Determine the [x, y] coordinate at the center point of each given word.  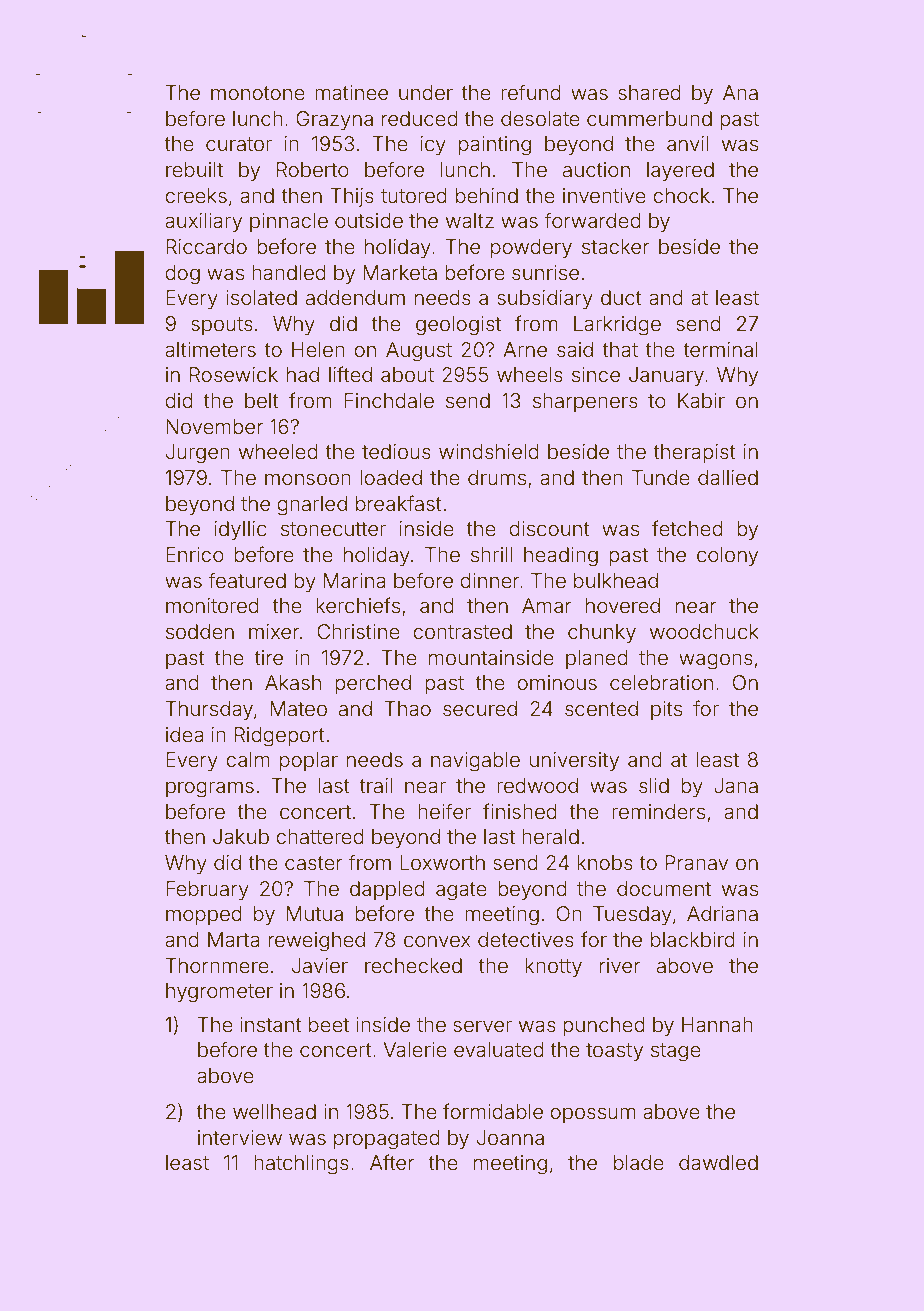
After [392, 1162]
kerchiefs [358, 605]
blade [639, 1162]
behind [487, 195]
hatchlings [301, 1165]
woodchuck [704, 631]
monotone [258, 93]
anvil [688, 143]
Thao [407, 708]
